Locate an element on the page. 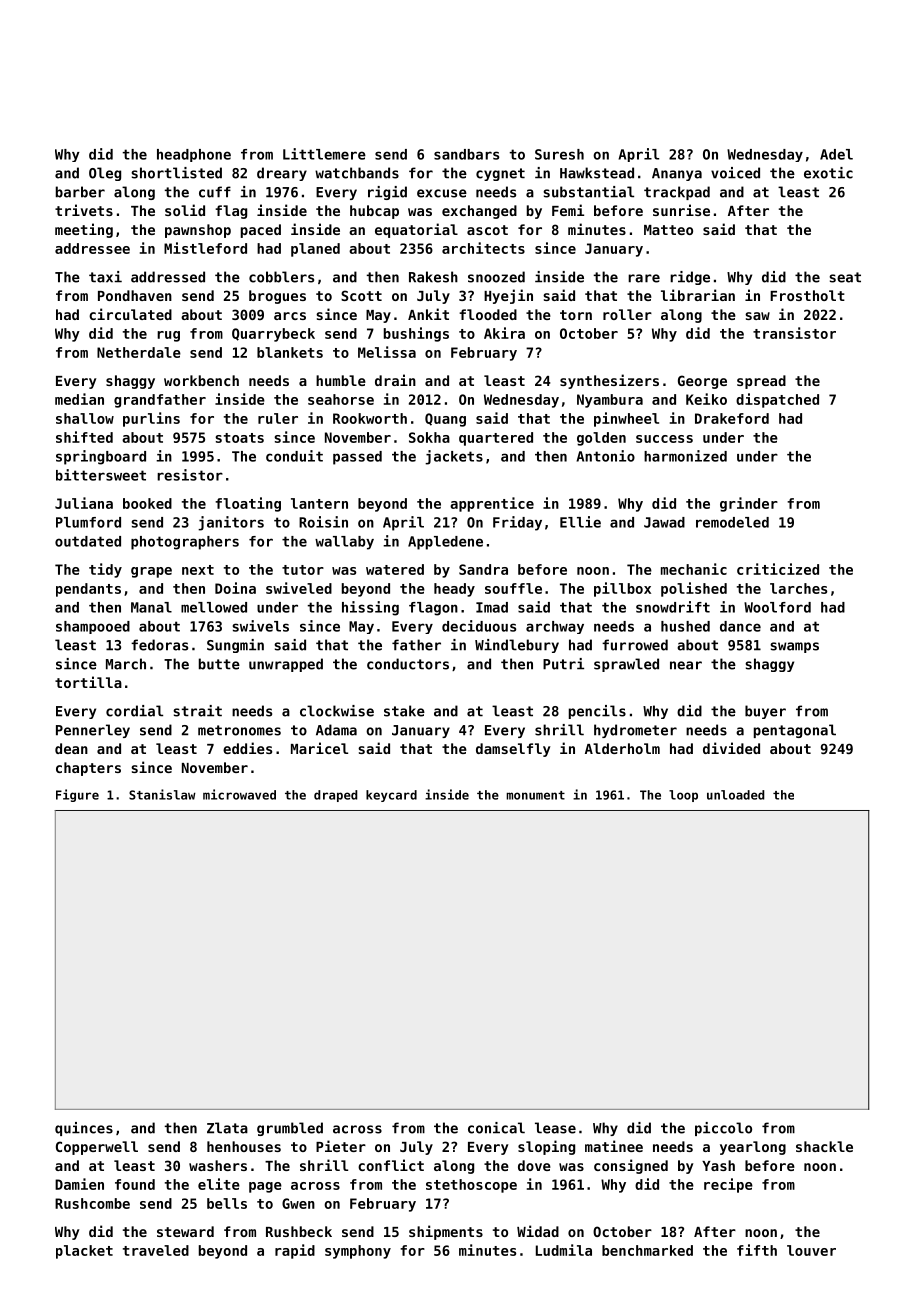  Suresh is located at coordinates (559, 154).
